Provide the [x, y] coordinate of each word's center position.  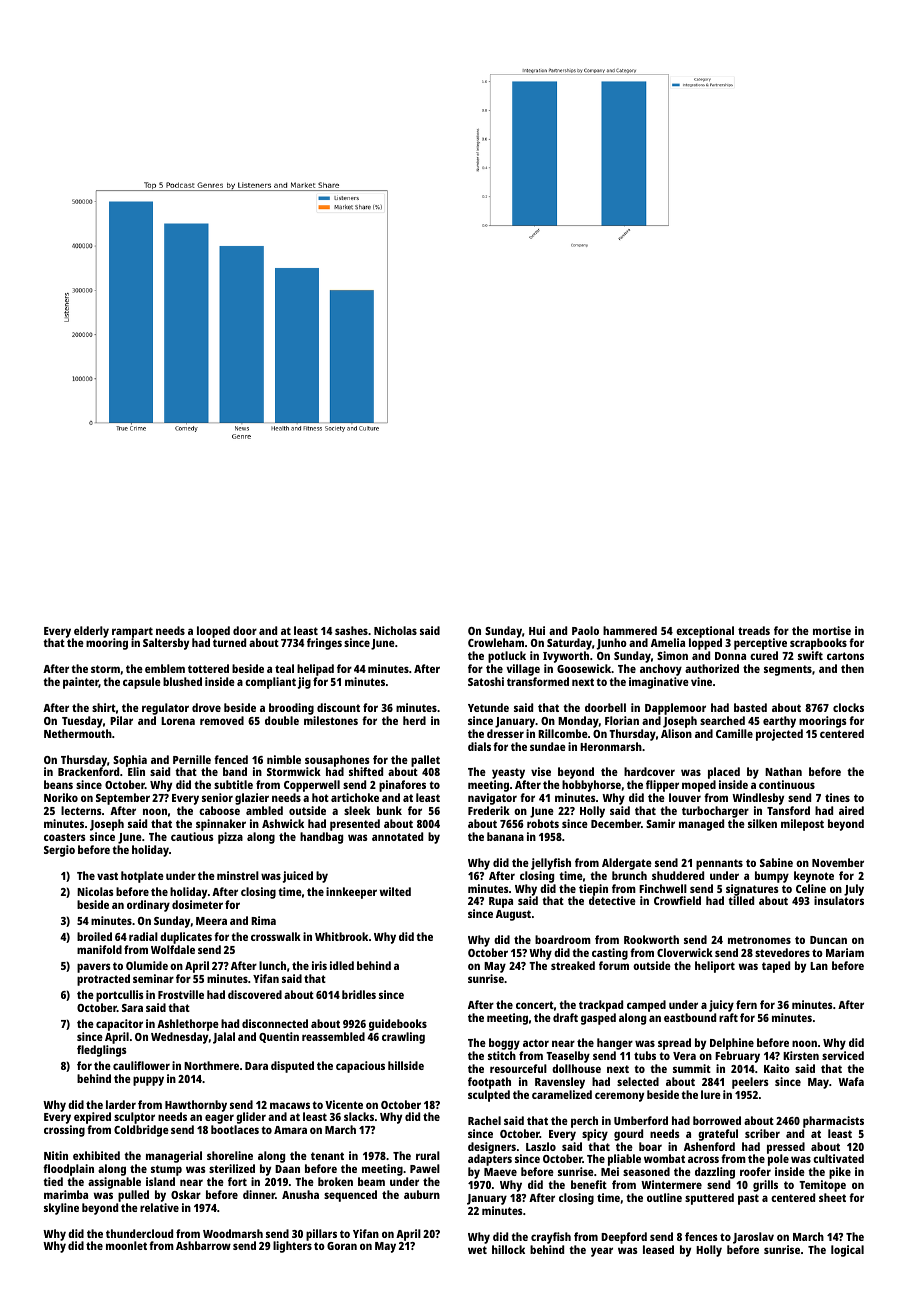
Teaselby [568, 1057]
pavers [93, 968]
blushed [182, 681]
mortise [832, 630]
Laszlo [541, 1146]
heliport [715, 967]
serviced [843, 1055]
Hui [537, 630]
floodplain [68, 1170]
